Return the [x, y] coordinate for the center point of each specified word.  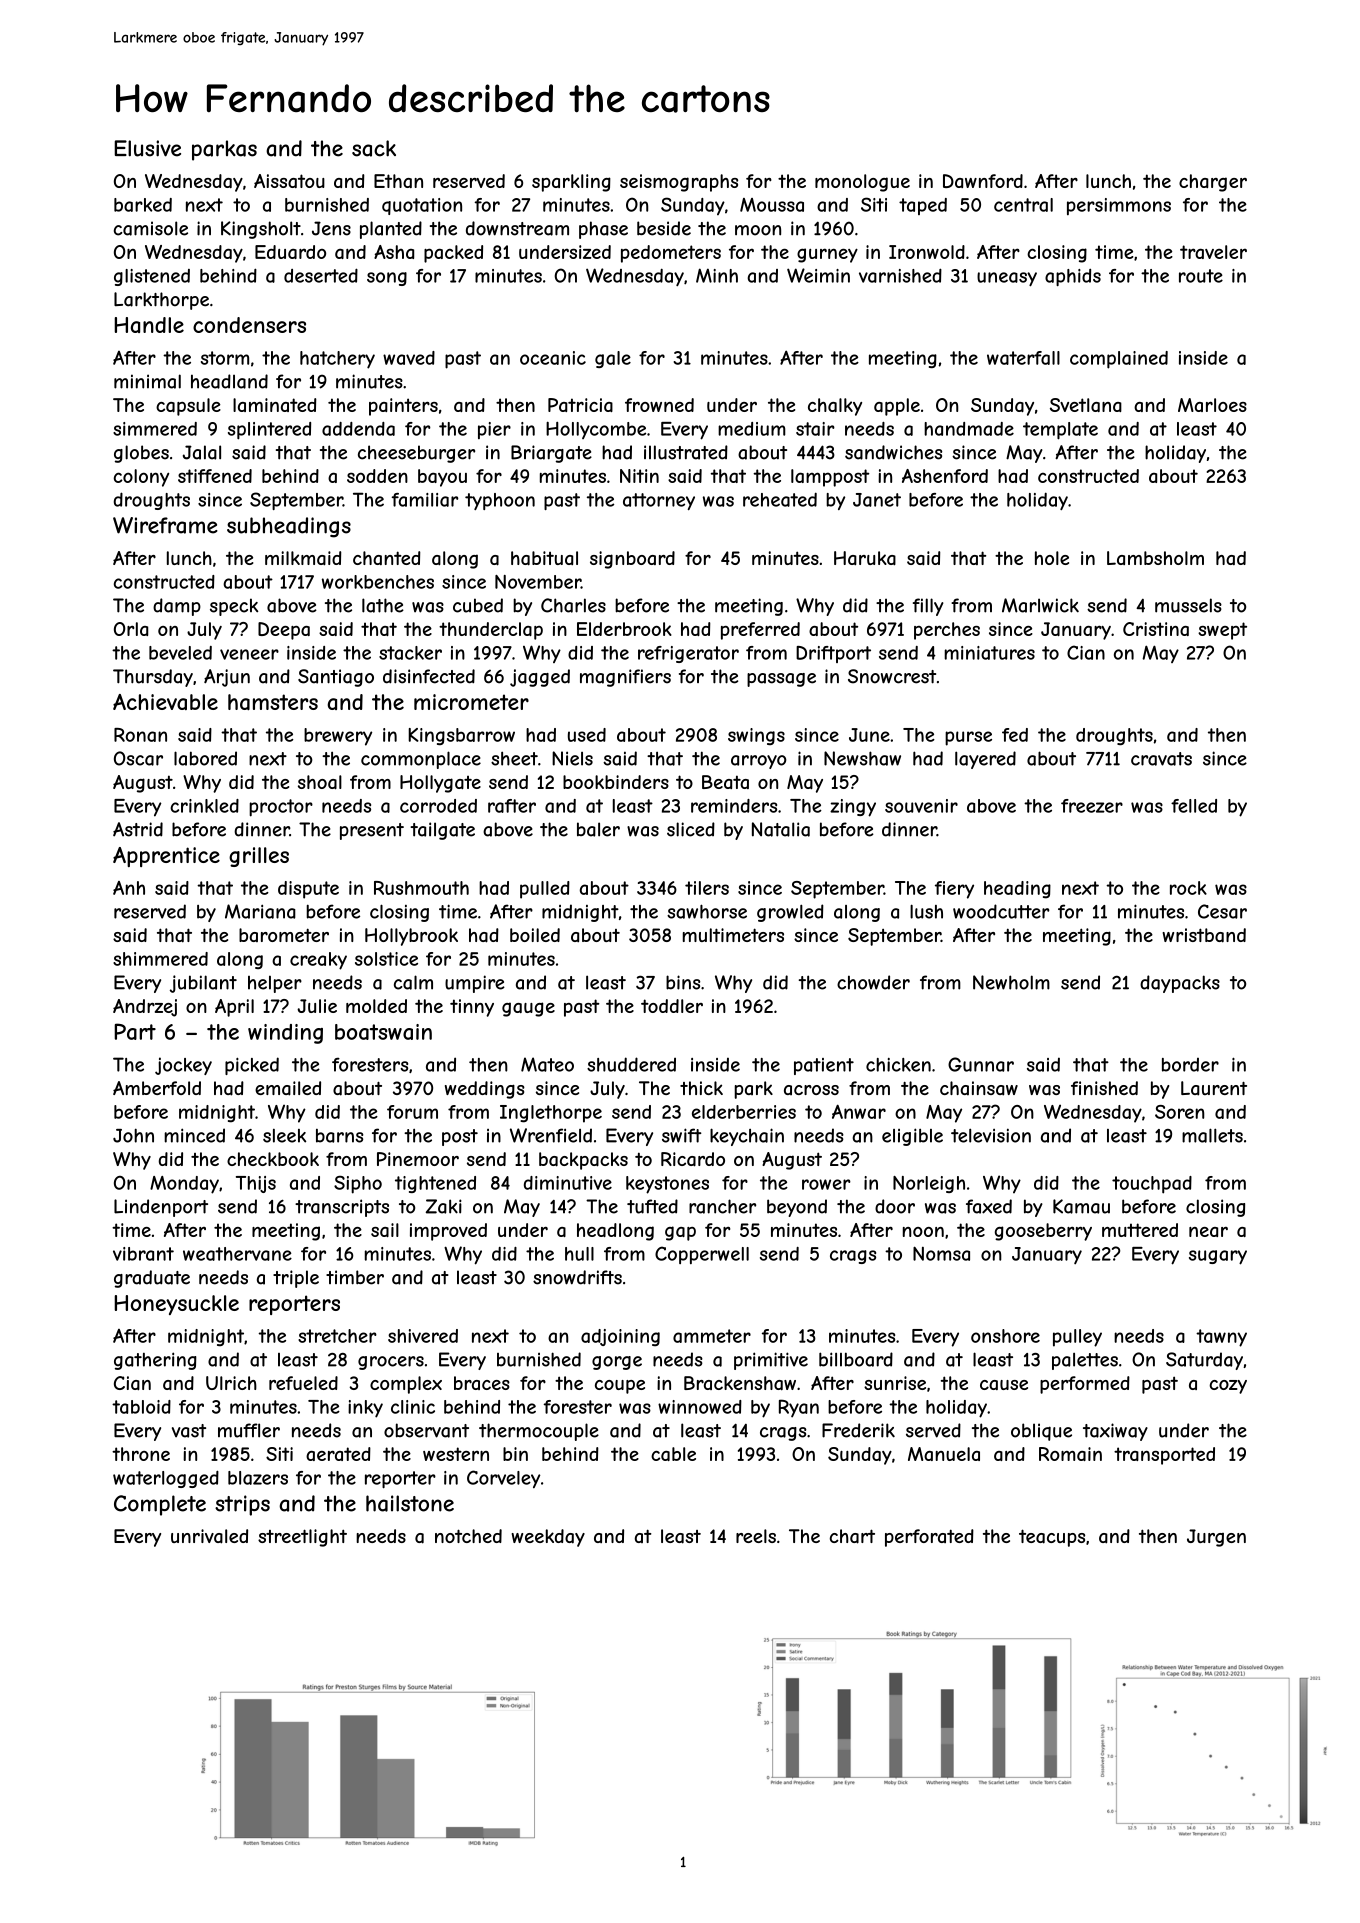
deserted [321, 275]
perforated [929, 1538]
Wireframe [165, 525]
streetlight [302, 1538]
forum [412, 1112]
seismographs [679, 183]
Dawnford [983, 181]
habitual [544, 558]
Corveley [503, 1479]
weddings [485, 1090]
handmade [969, 429]
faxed [989, 1206]
